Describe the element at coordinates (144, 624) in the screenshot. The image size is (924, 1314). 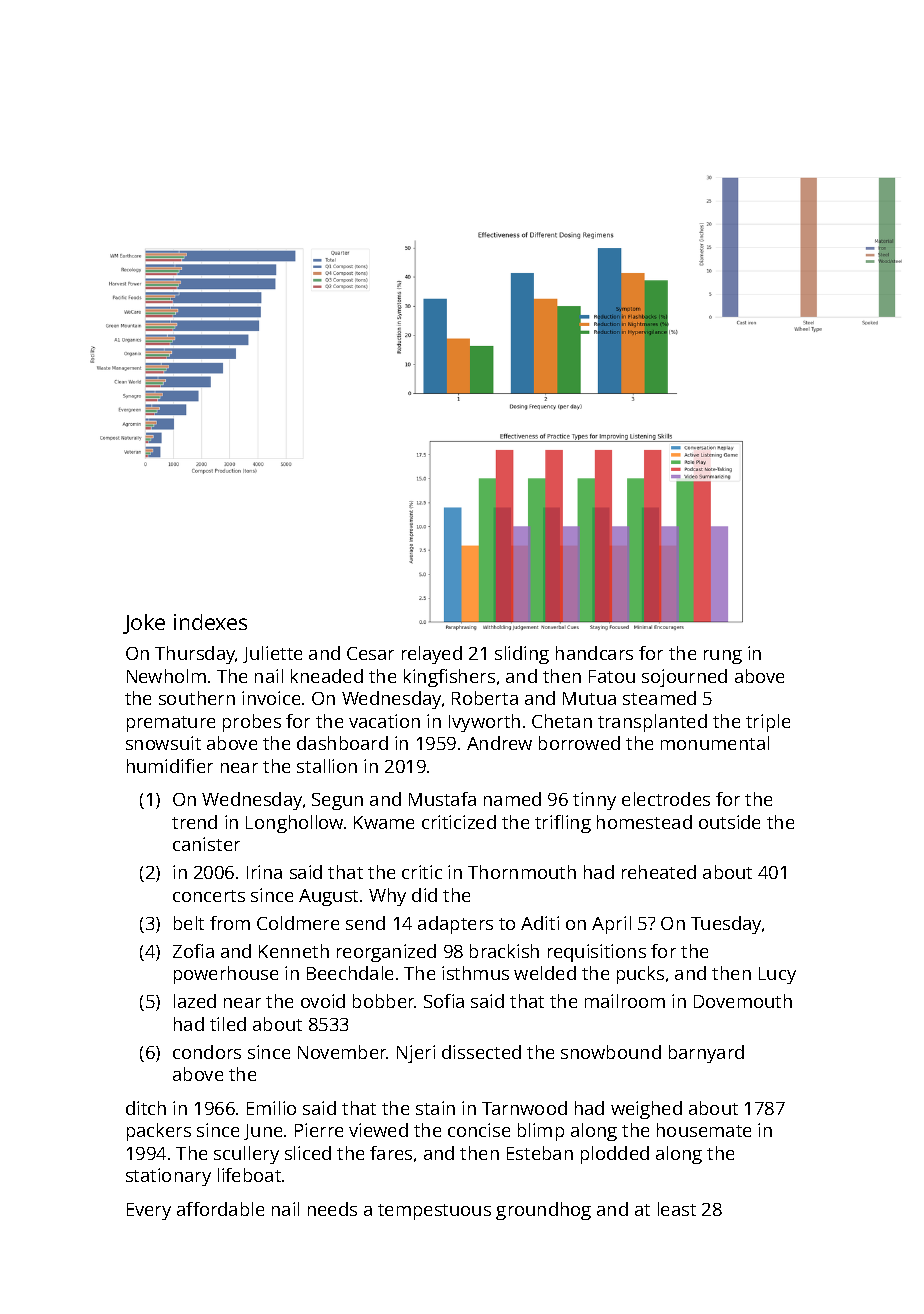
I see `Joke` at that location.
